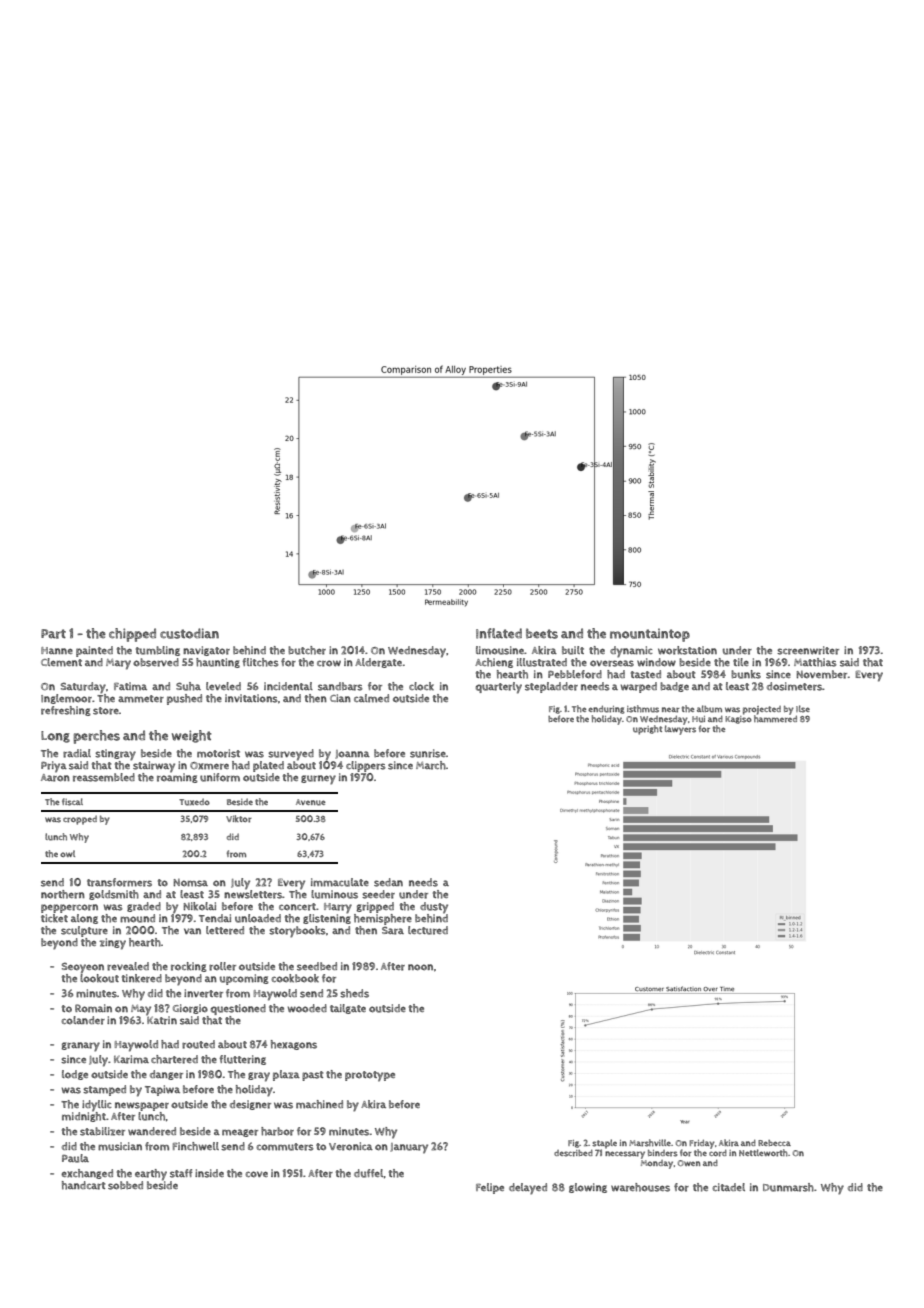 The image size is (924, 1308). I want to click on dusty, so click(434, 908).
